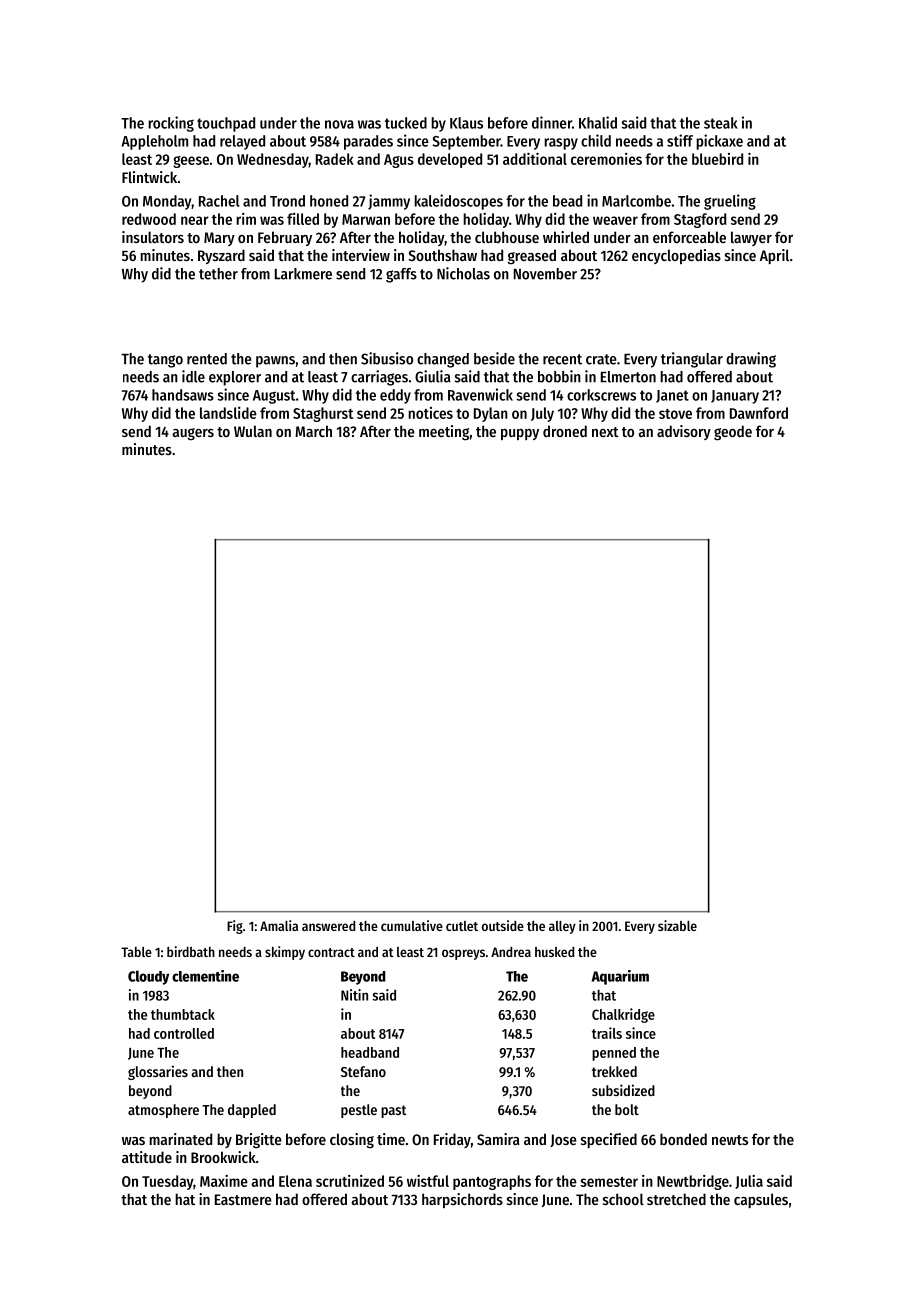 Image resolution: width=924 pixels, height=1308 pixels. Describe the element at coordinates (677, 925) in the document. I see `sizable` at that location.
